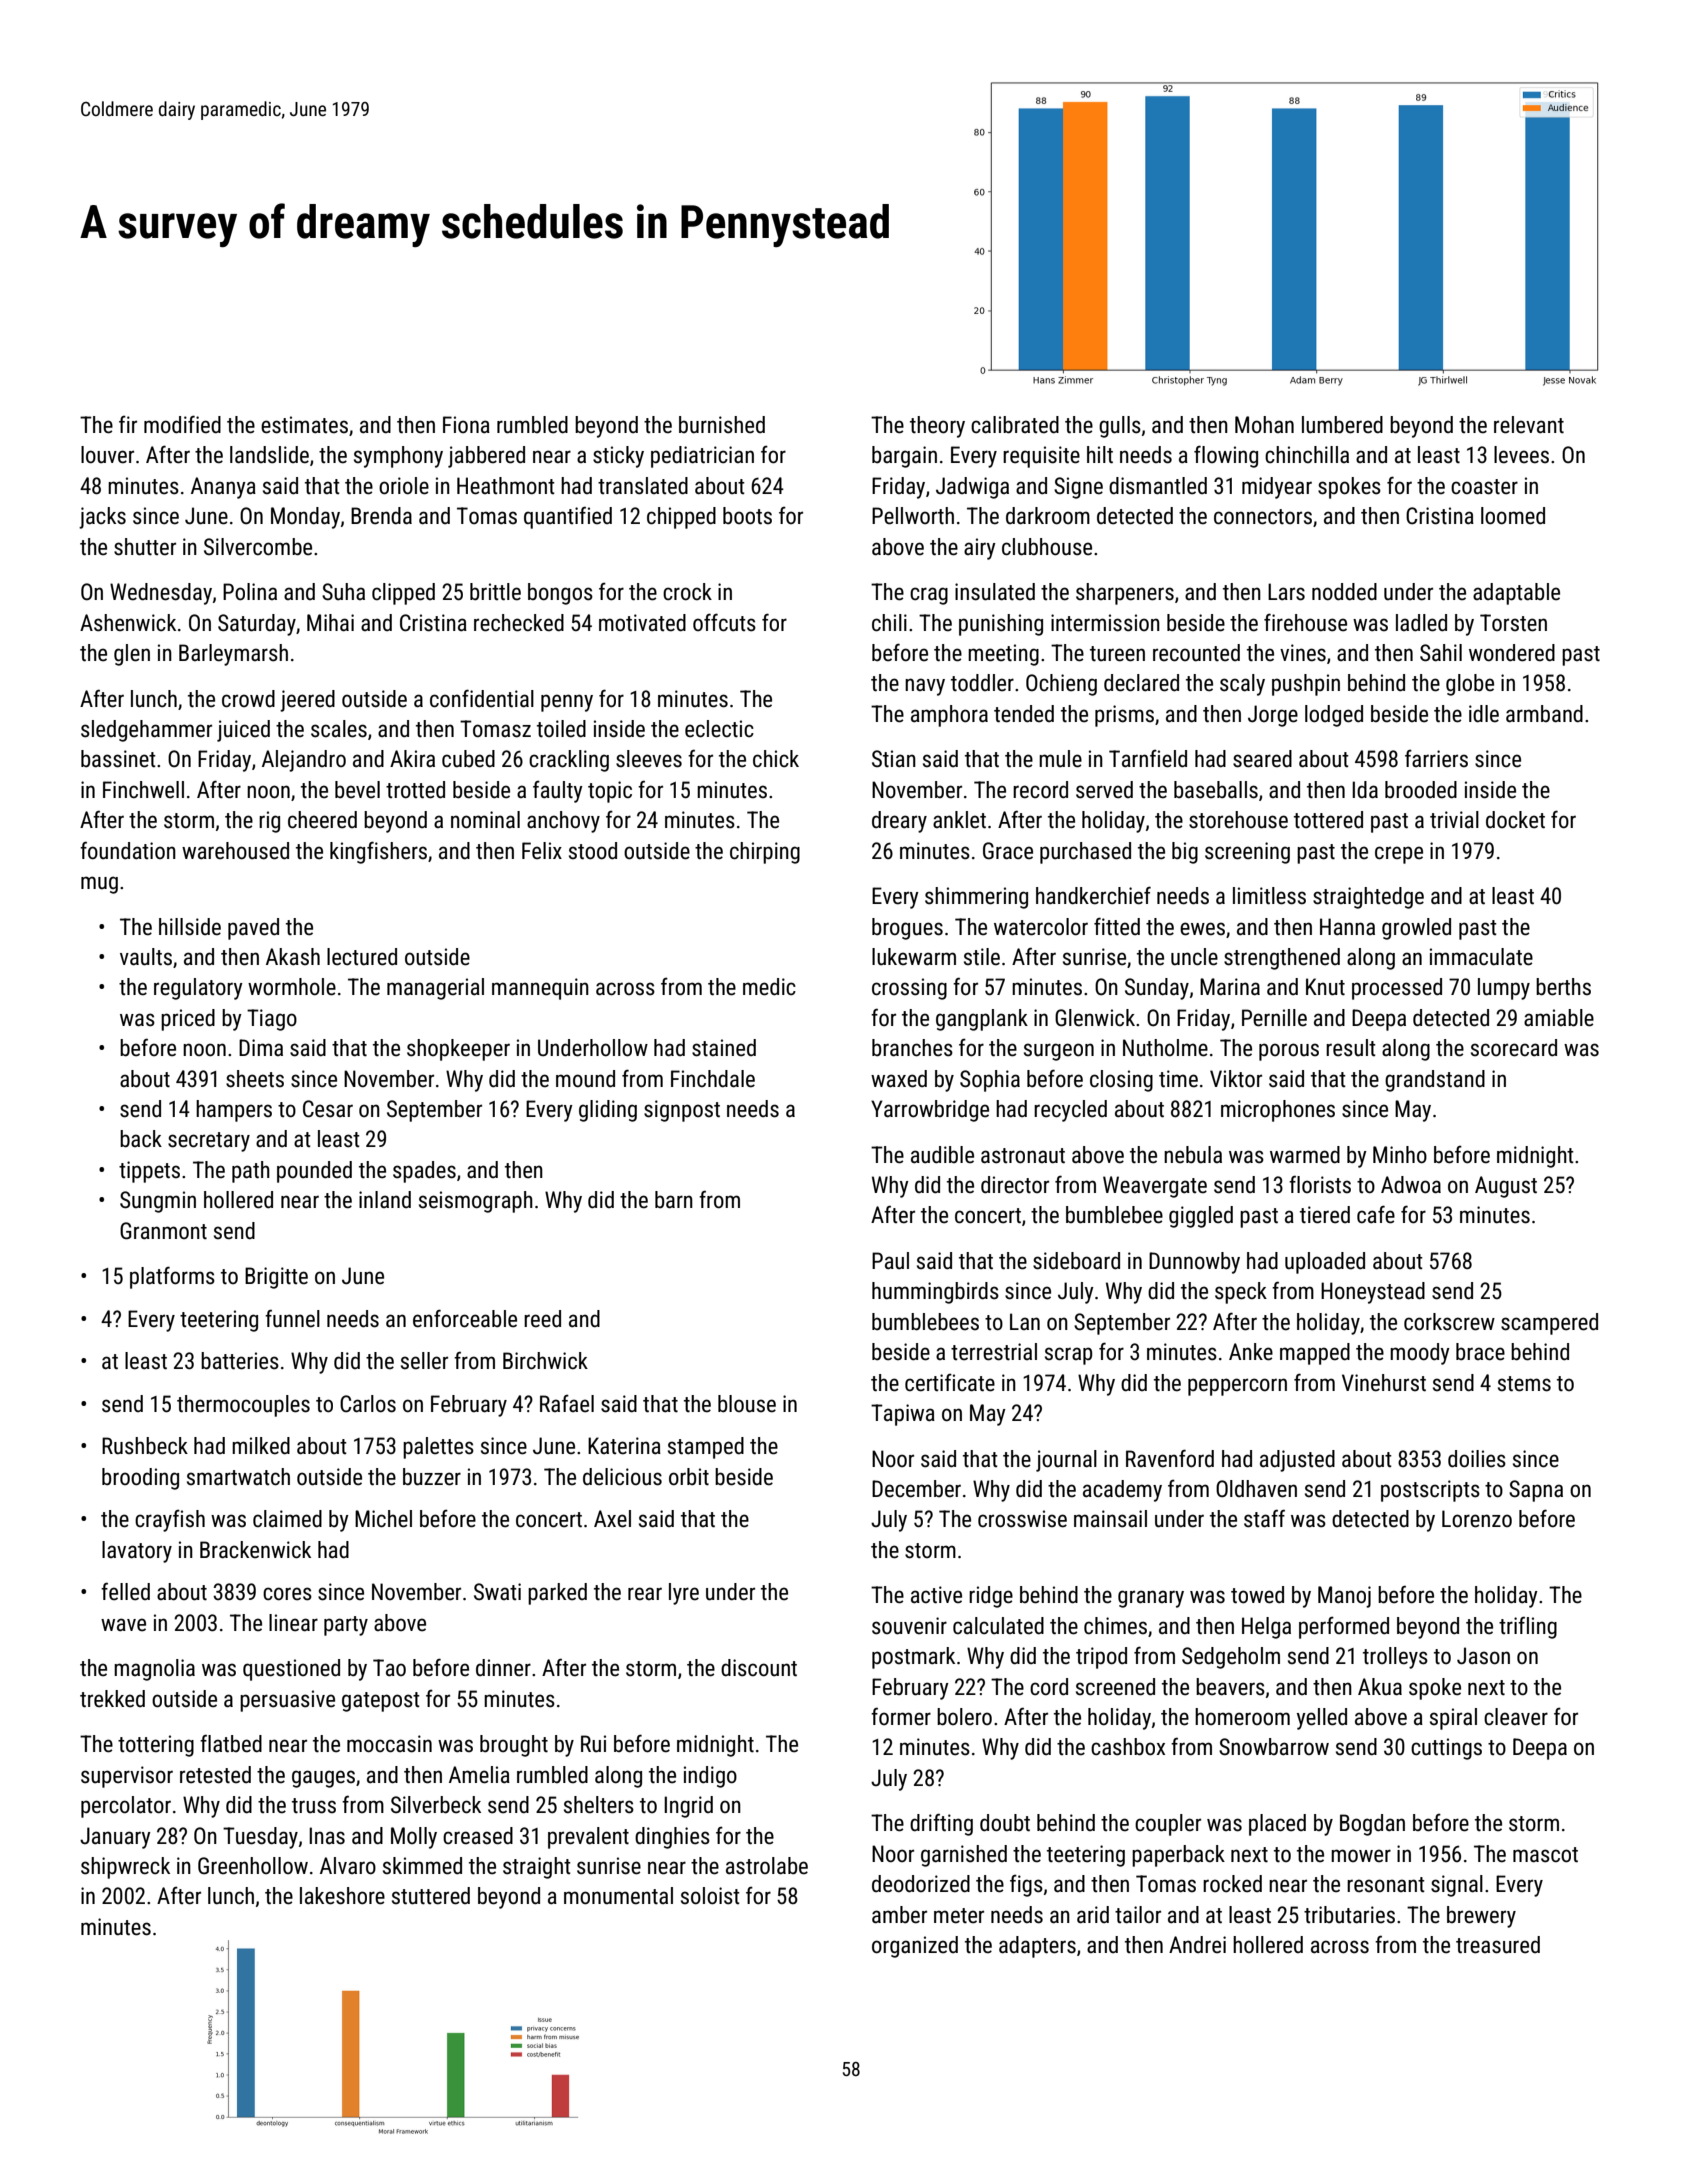 The width and height of the document is (1683, 2178). What do you see at coordinates (1022, 1519) in the document?
I see `crosswise` at bounding box center [1022, 1519].
